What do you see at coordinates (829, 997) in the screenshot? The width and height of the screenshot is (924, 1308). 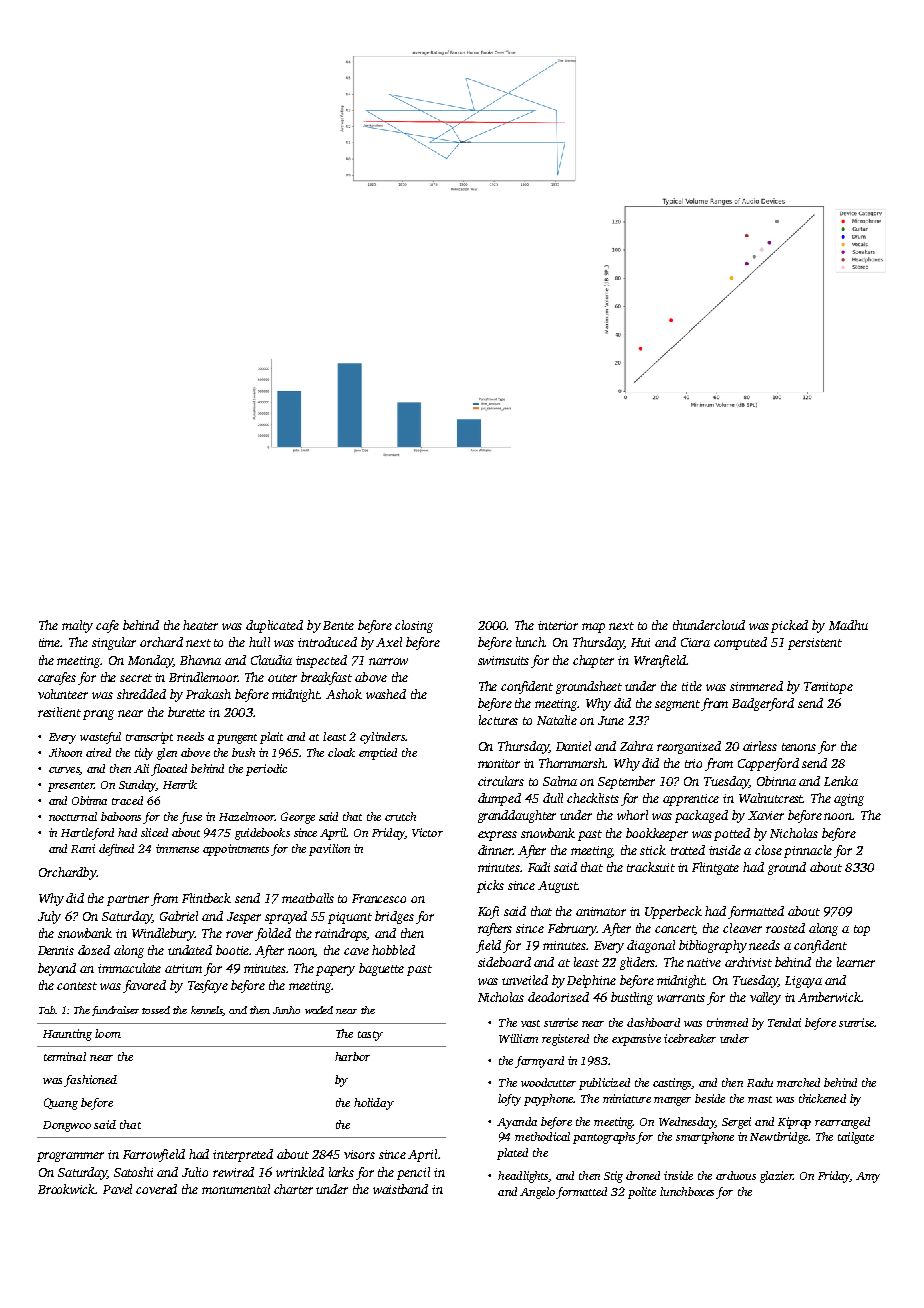 I see `Amberwick` at bounding box center [829, 997].
